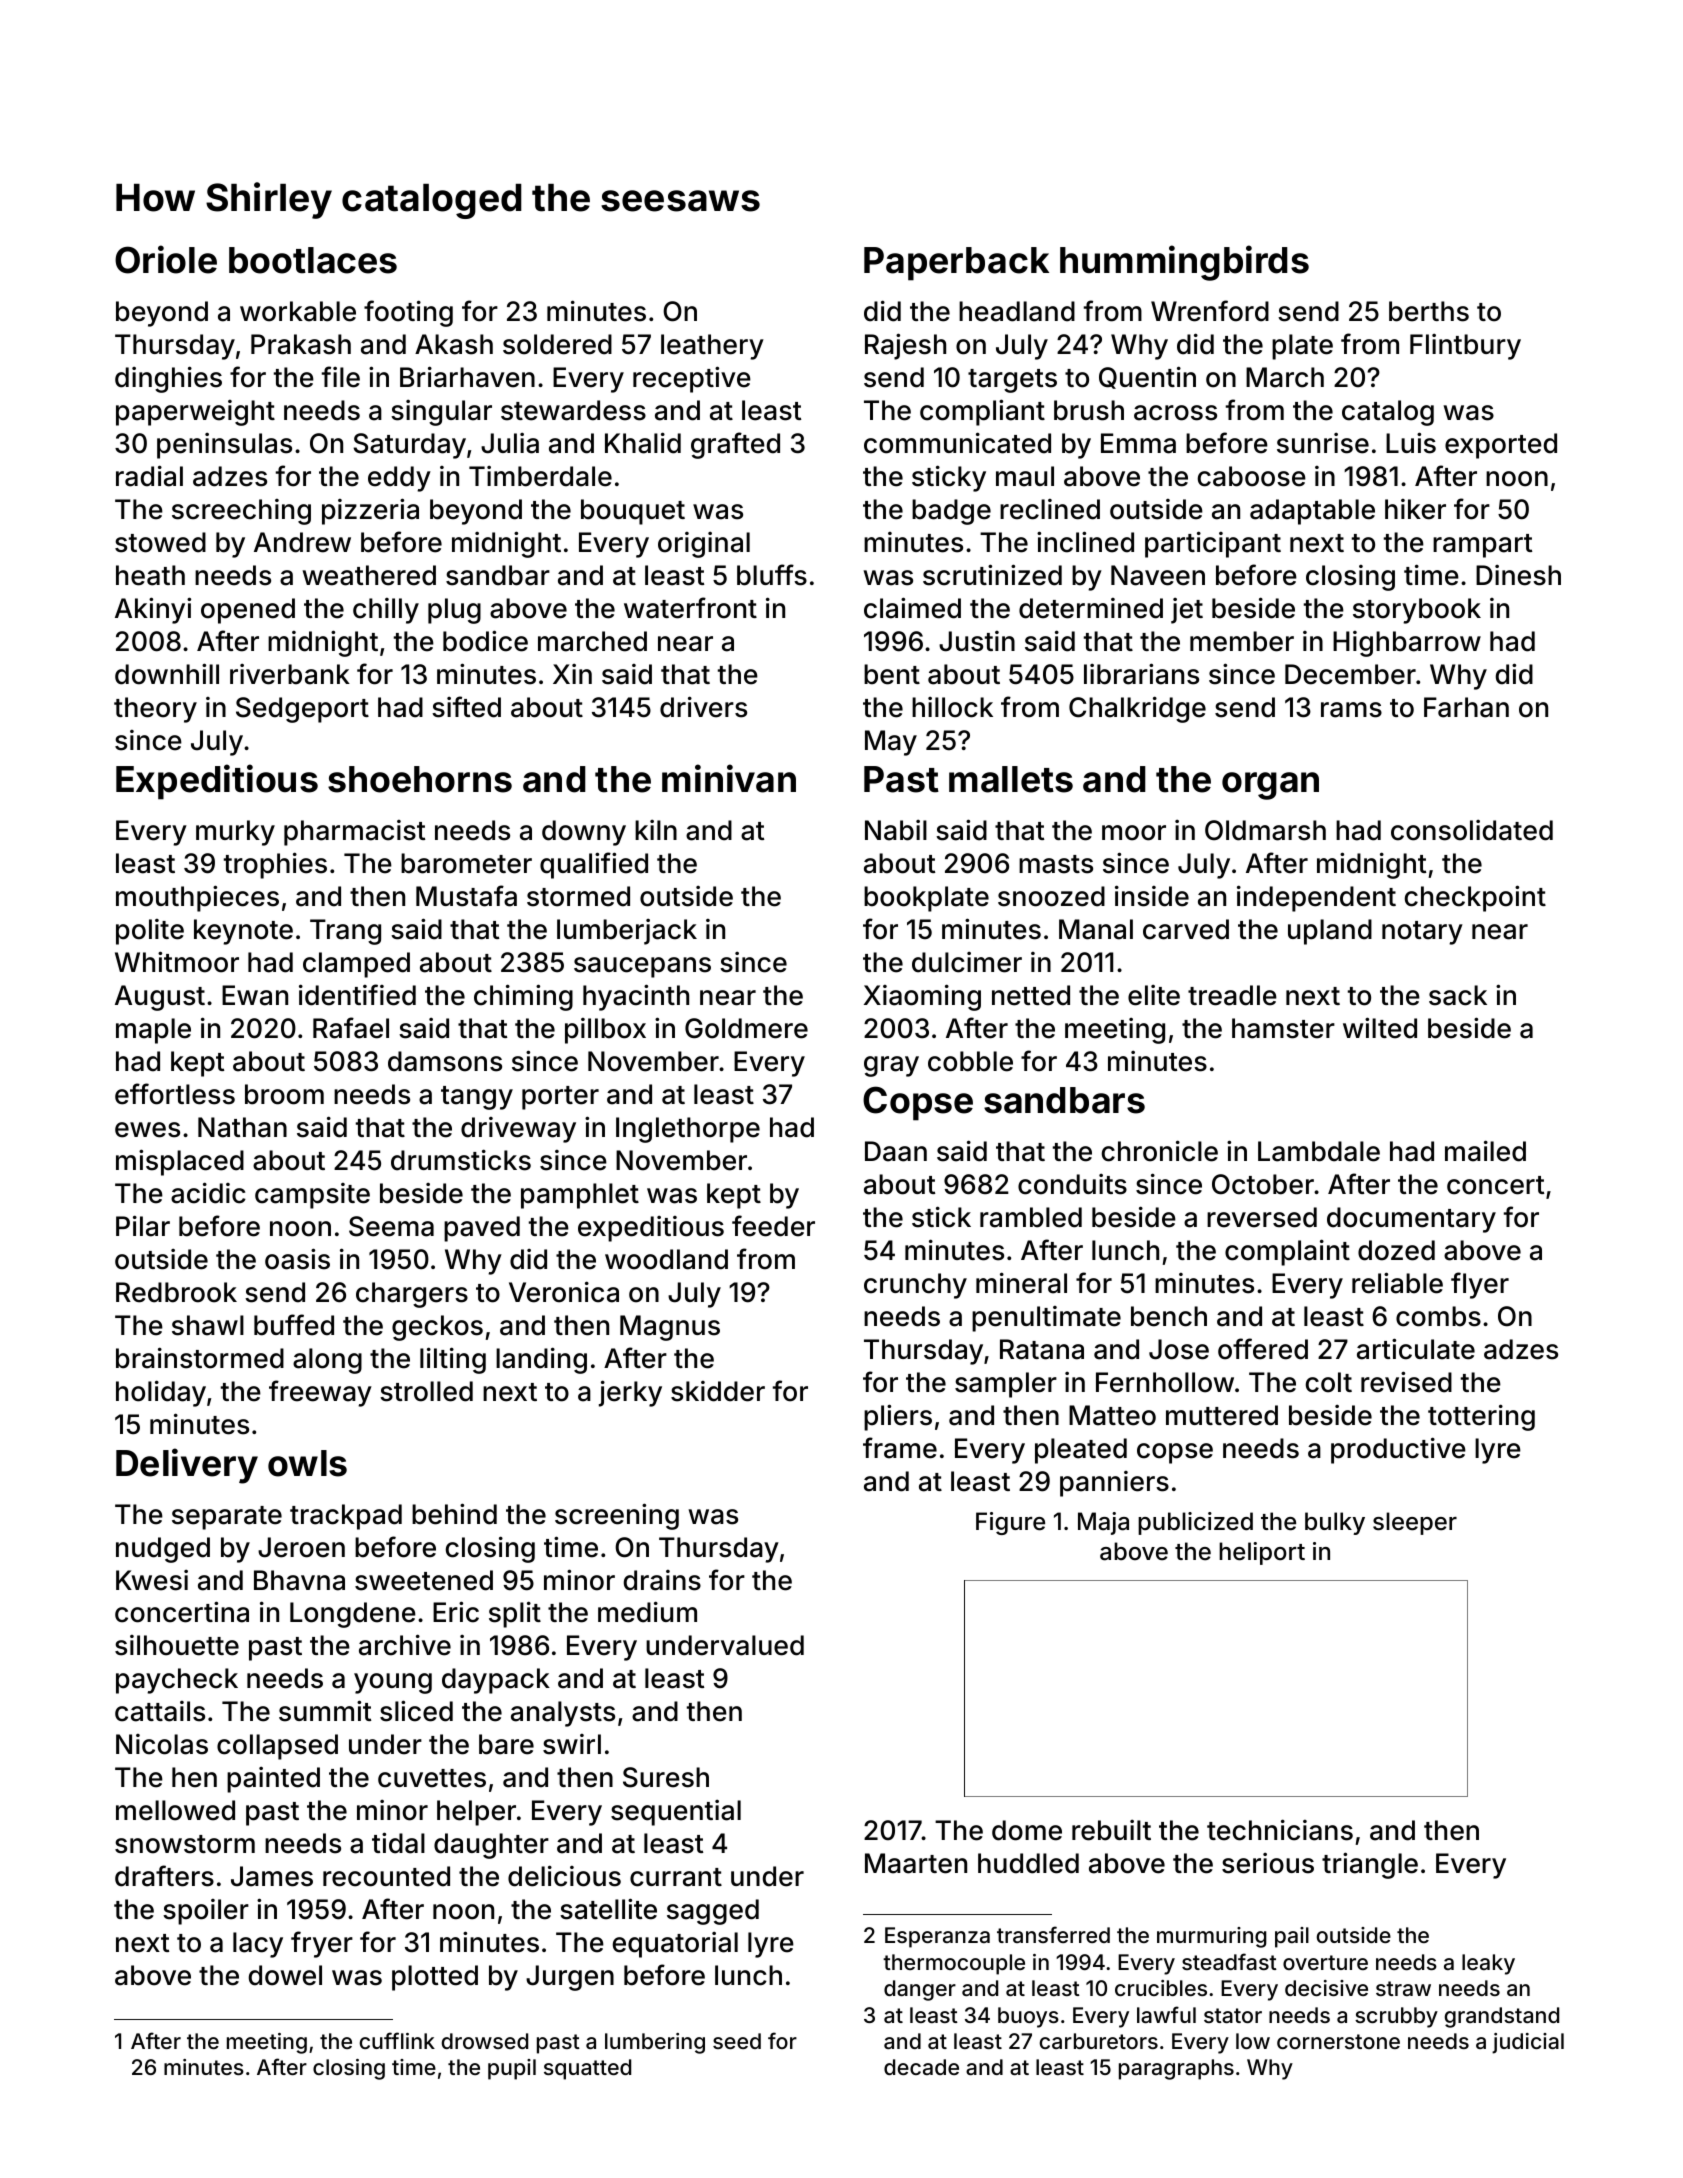 Image resolution: width=1683 pixels, height=2178 pixels. Describe the element at coordinates (285, 1975) in the screenshot. I see `dowel` at that location.
